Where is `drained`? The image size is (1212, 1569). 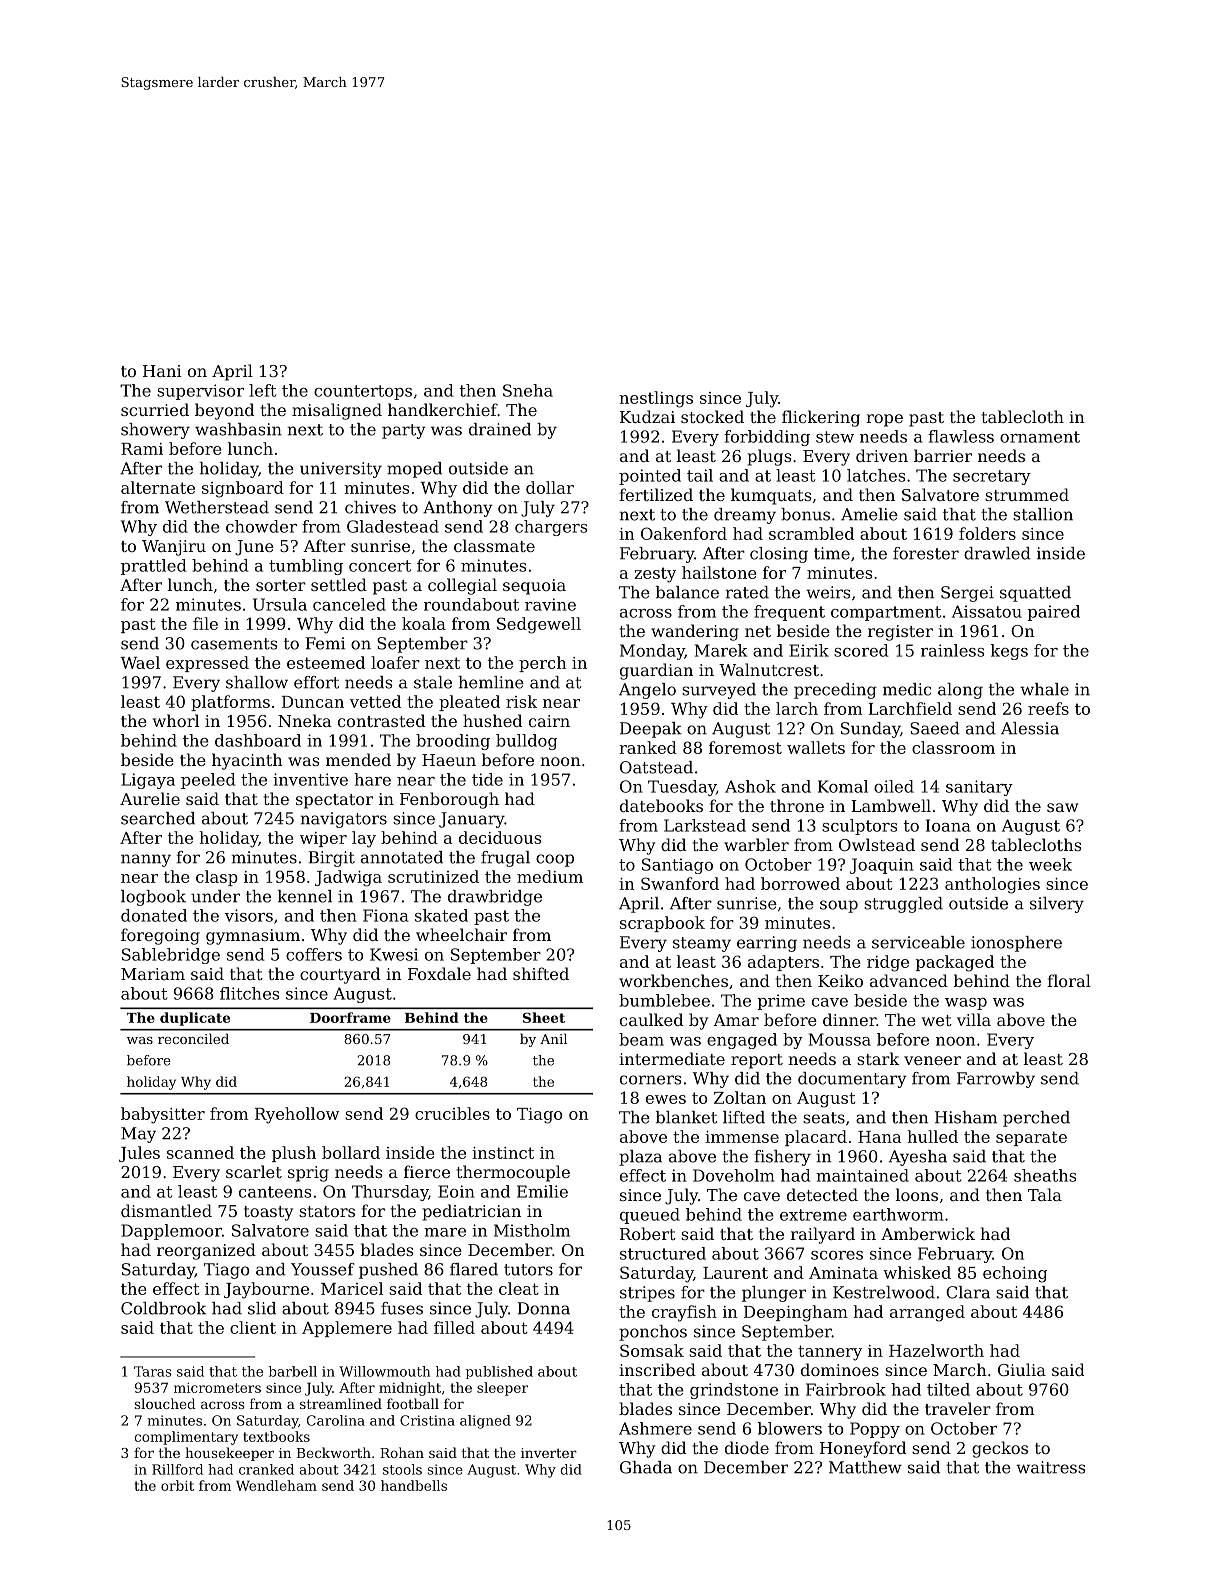
drained is located at coordinates (500, 429).
